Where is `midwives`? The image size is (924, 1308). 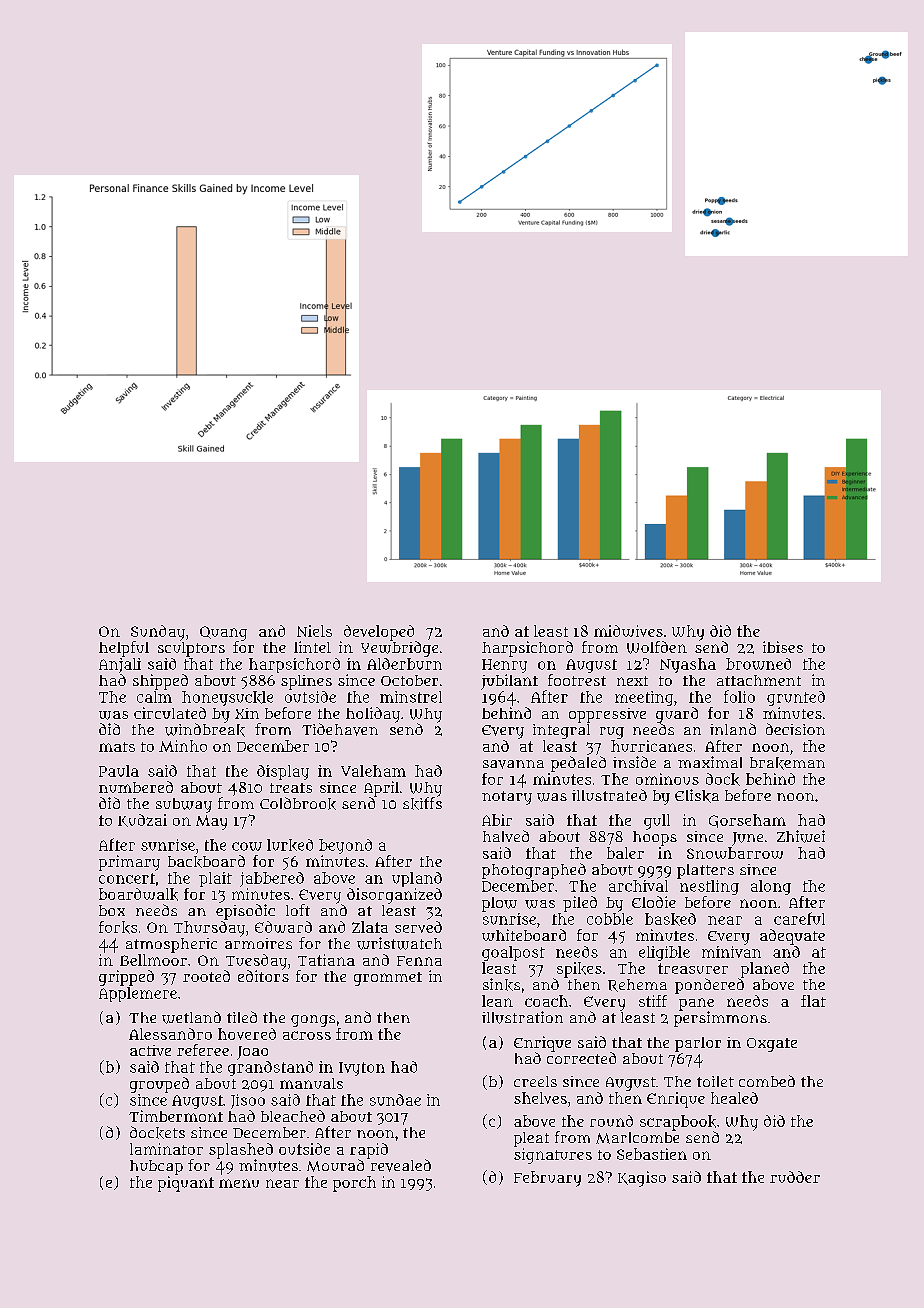 midwives is located at coordinates (628, 631).
